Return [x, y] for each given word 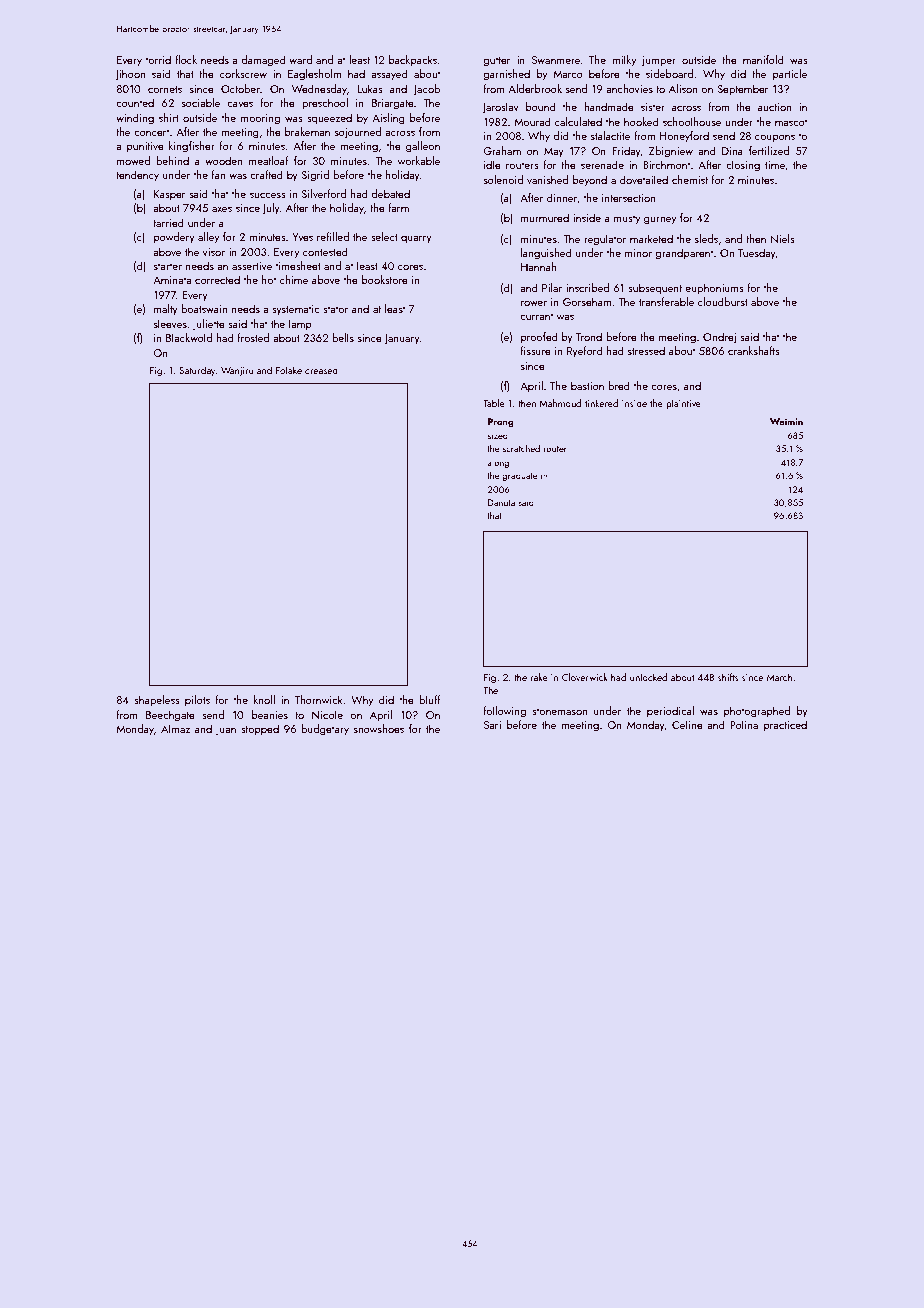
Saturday [197, 371]
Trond [589, 336]
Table [494, 403]
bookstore [385, 279]
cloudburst [723, 301]
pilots [197, 700]
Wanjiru [237, 371]
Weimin [786, 421]
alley [208, 238]
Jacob [426, 90]
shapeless [157, 701]
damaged [263, 61]
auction [774, 107]
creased [321, 370]
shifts [728, 677]
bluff [430, 699]
